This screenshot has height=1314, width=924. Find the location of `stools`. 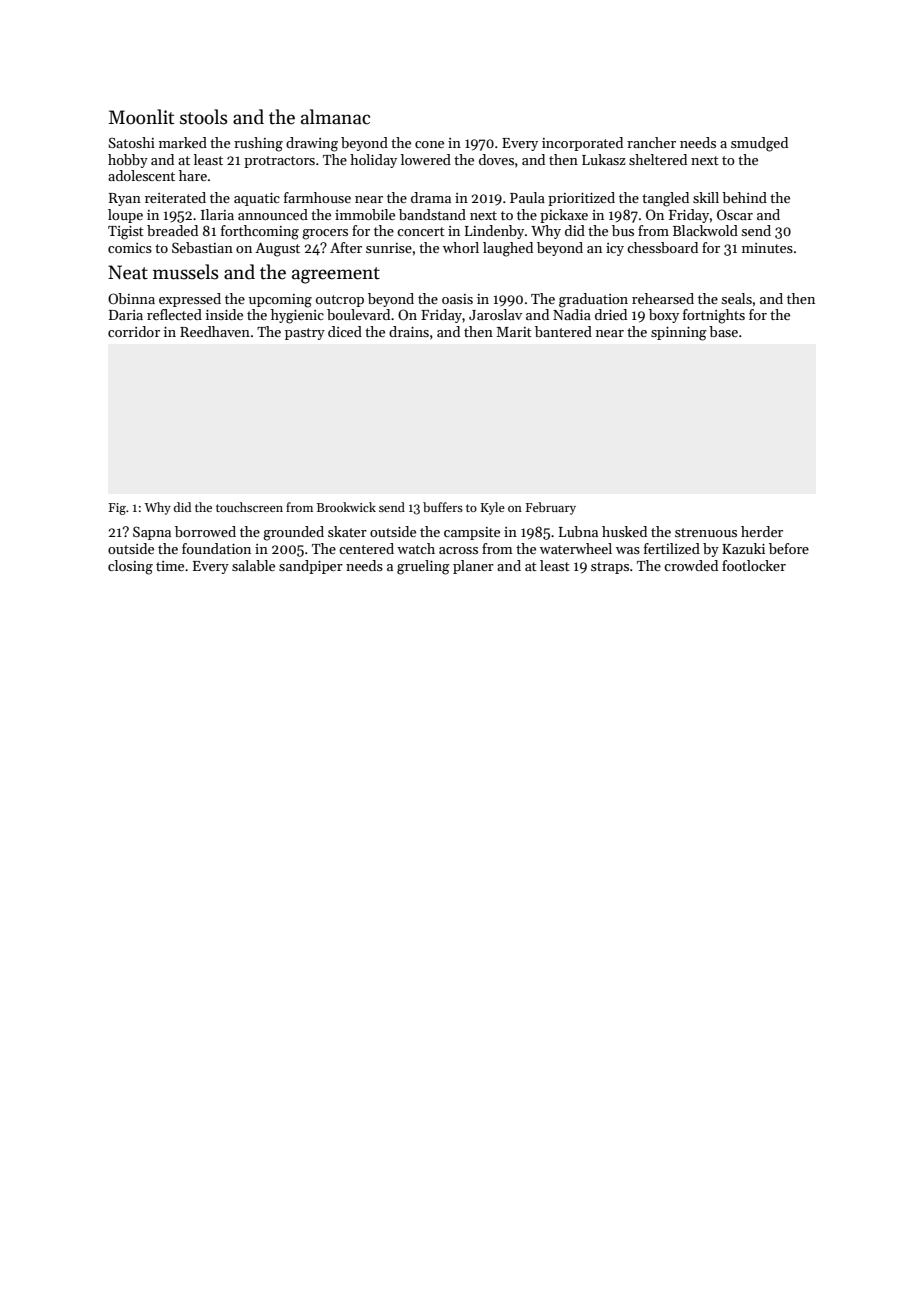

stools is located at coordinates (204, 117).
